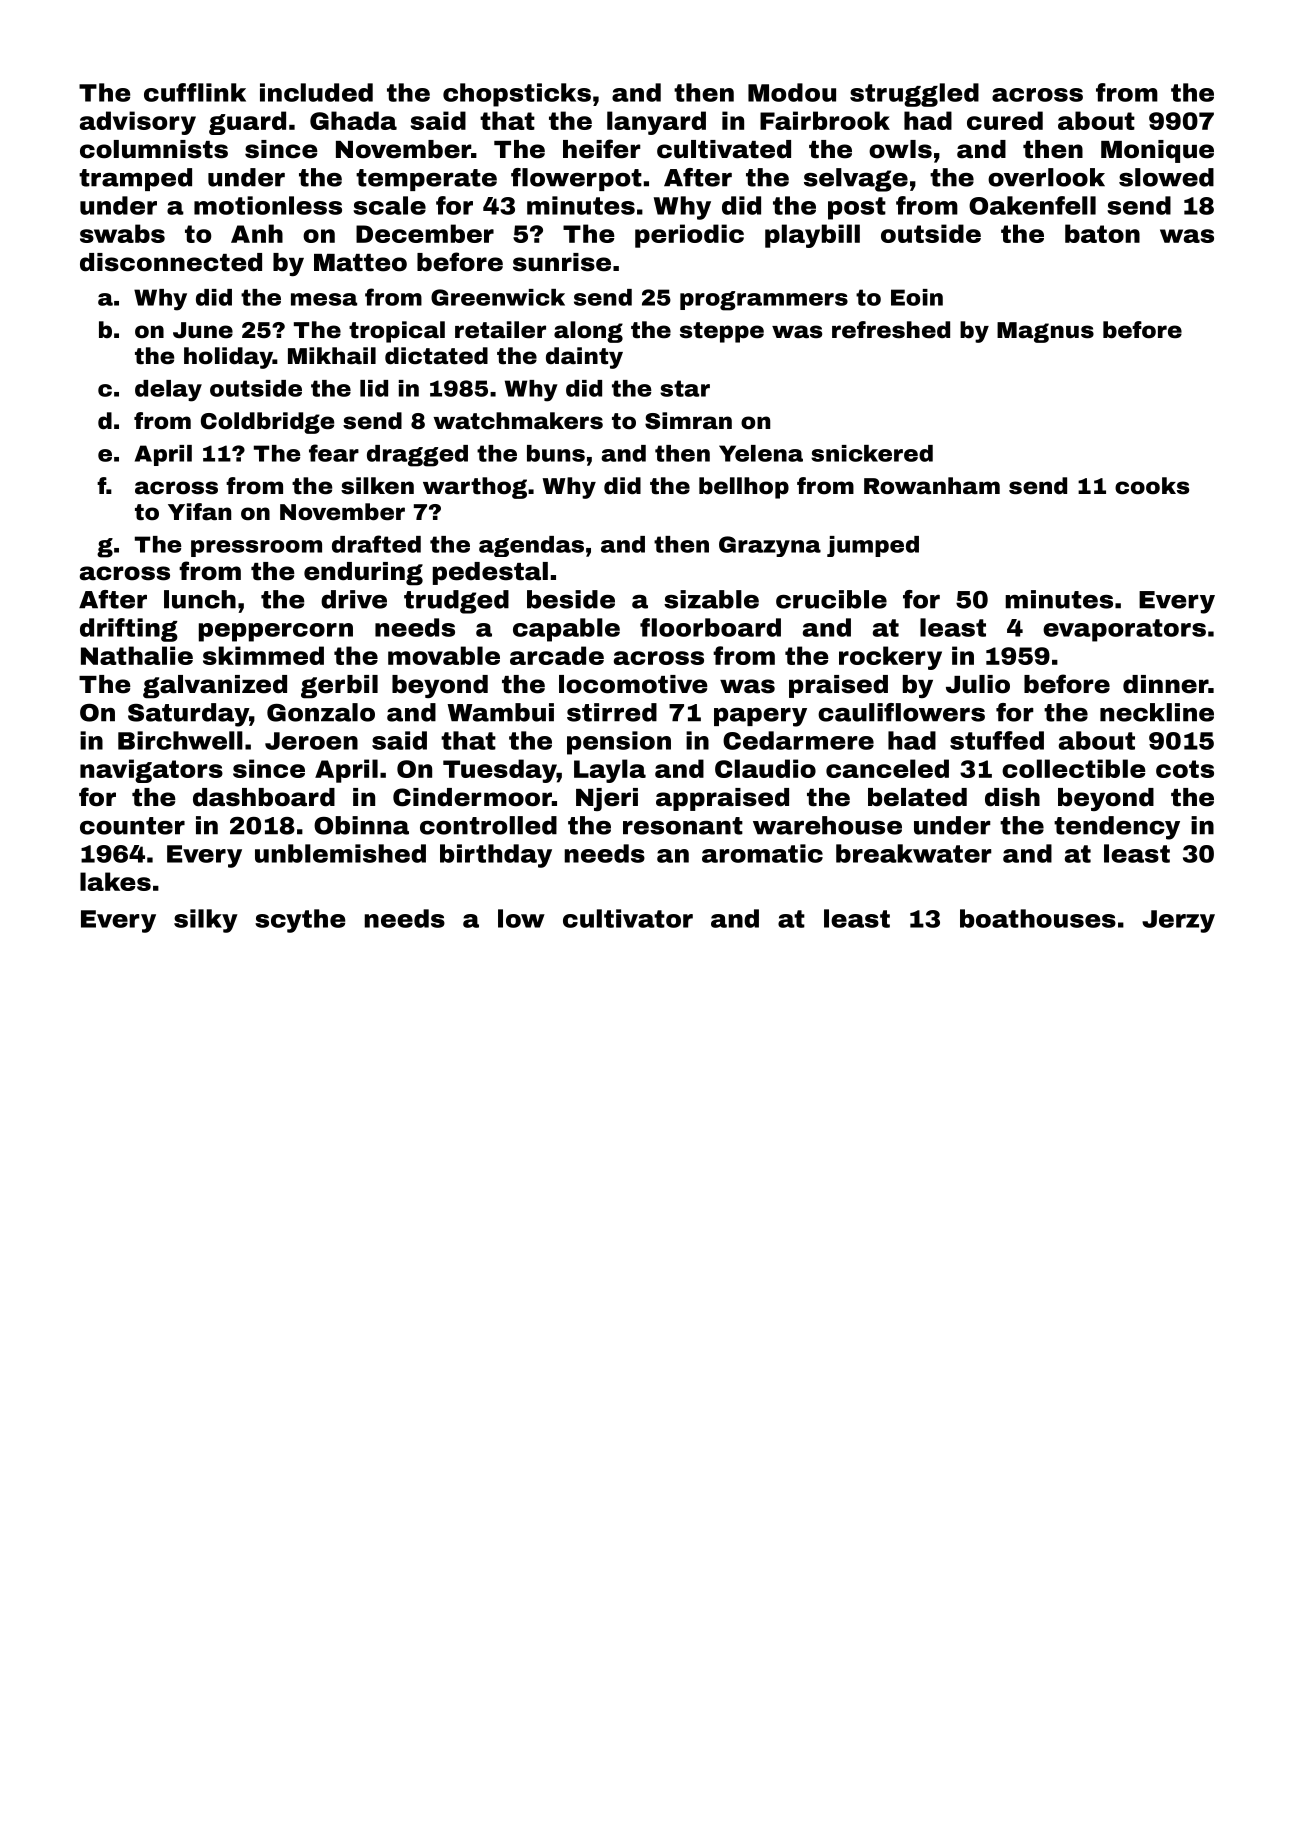  Describe the element at coordinates (722, 332) in the screenshot. I see `steppe` at that location.
